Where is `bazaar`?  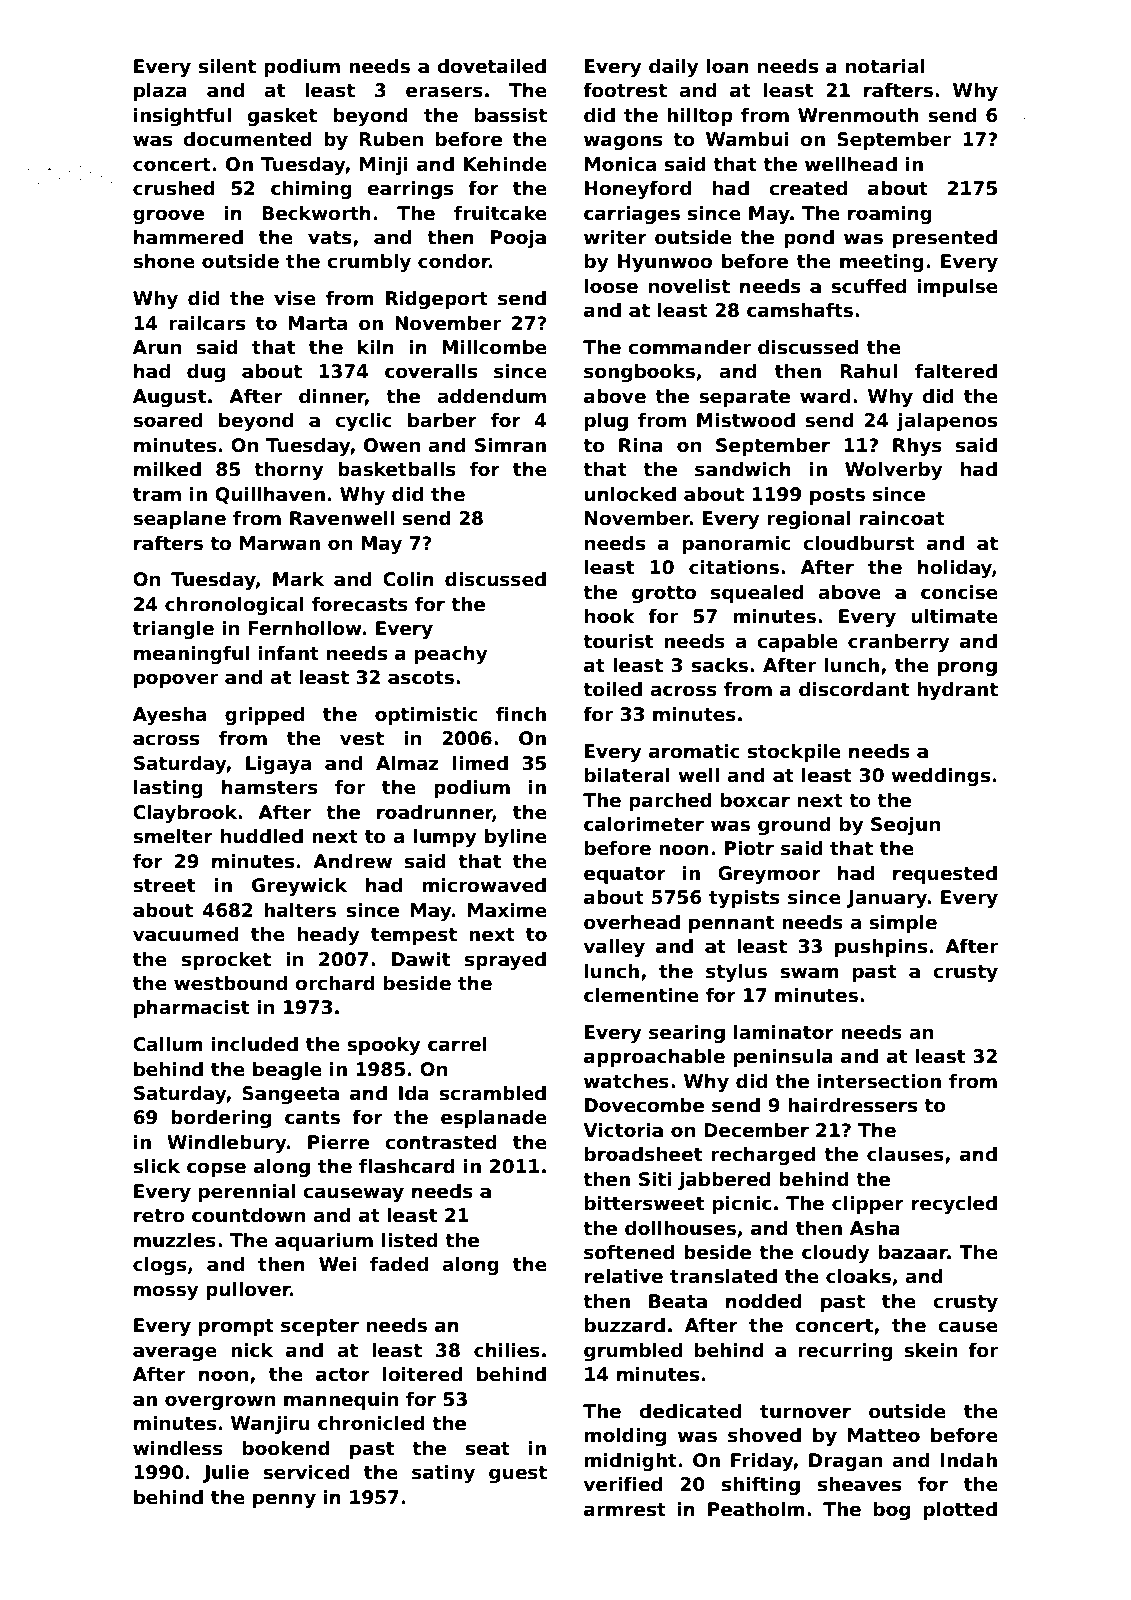 bazaar is located at coordinates (913, 1252).
